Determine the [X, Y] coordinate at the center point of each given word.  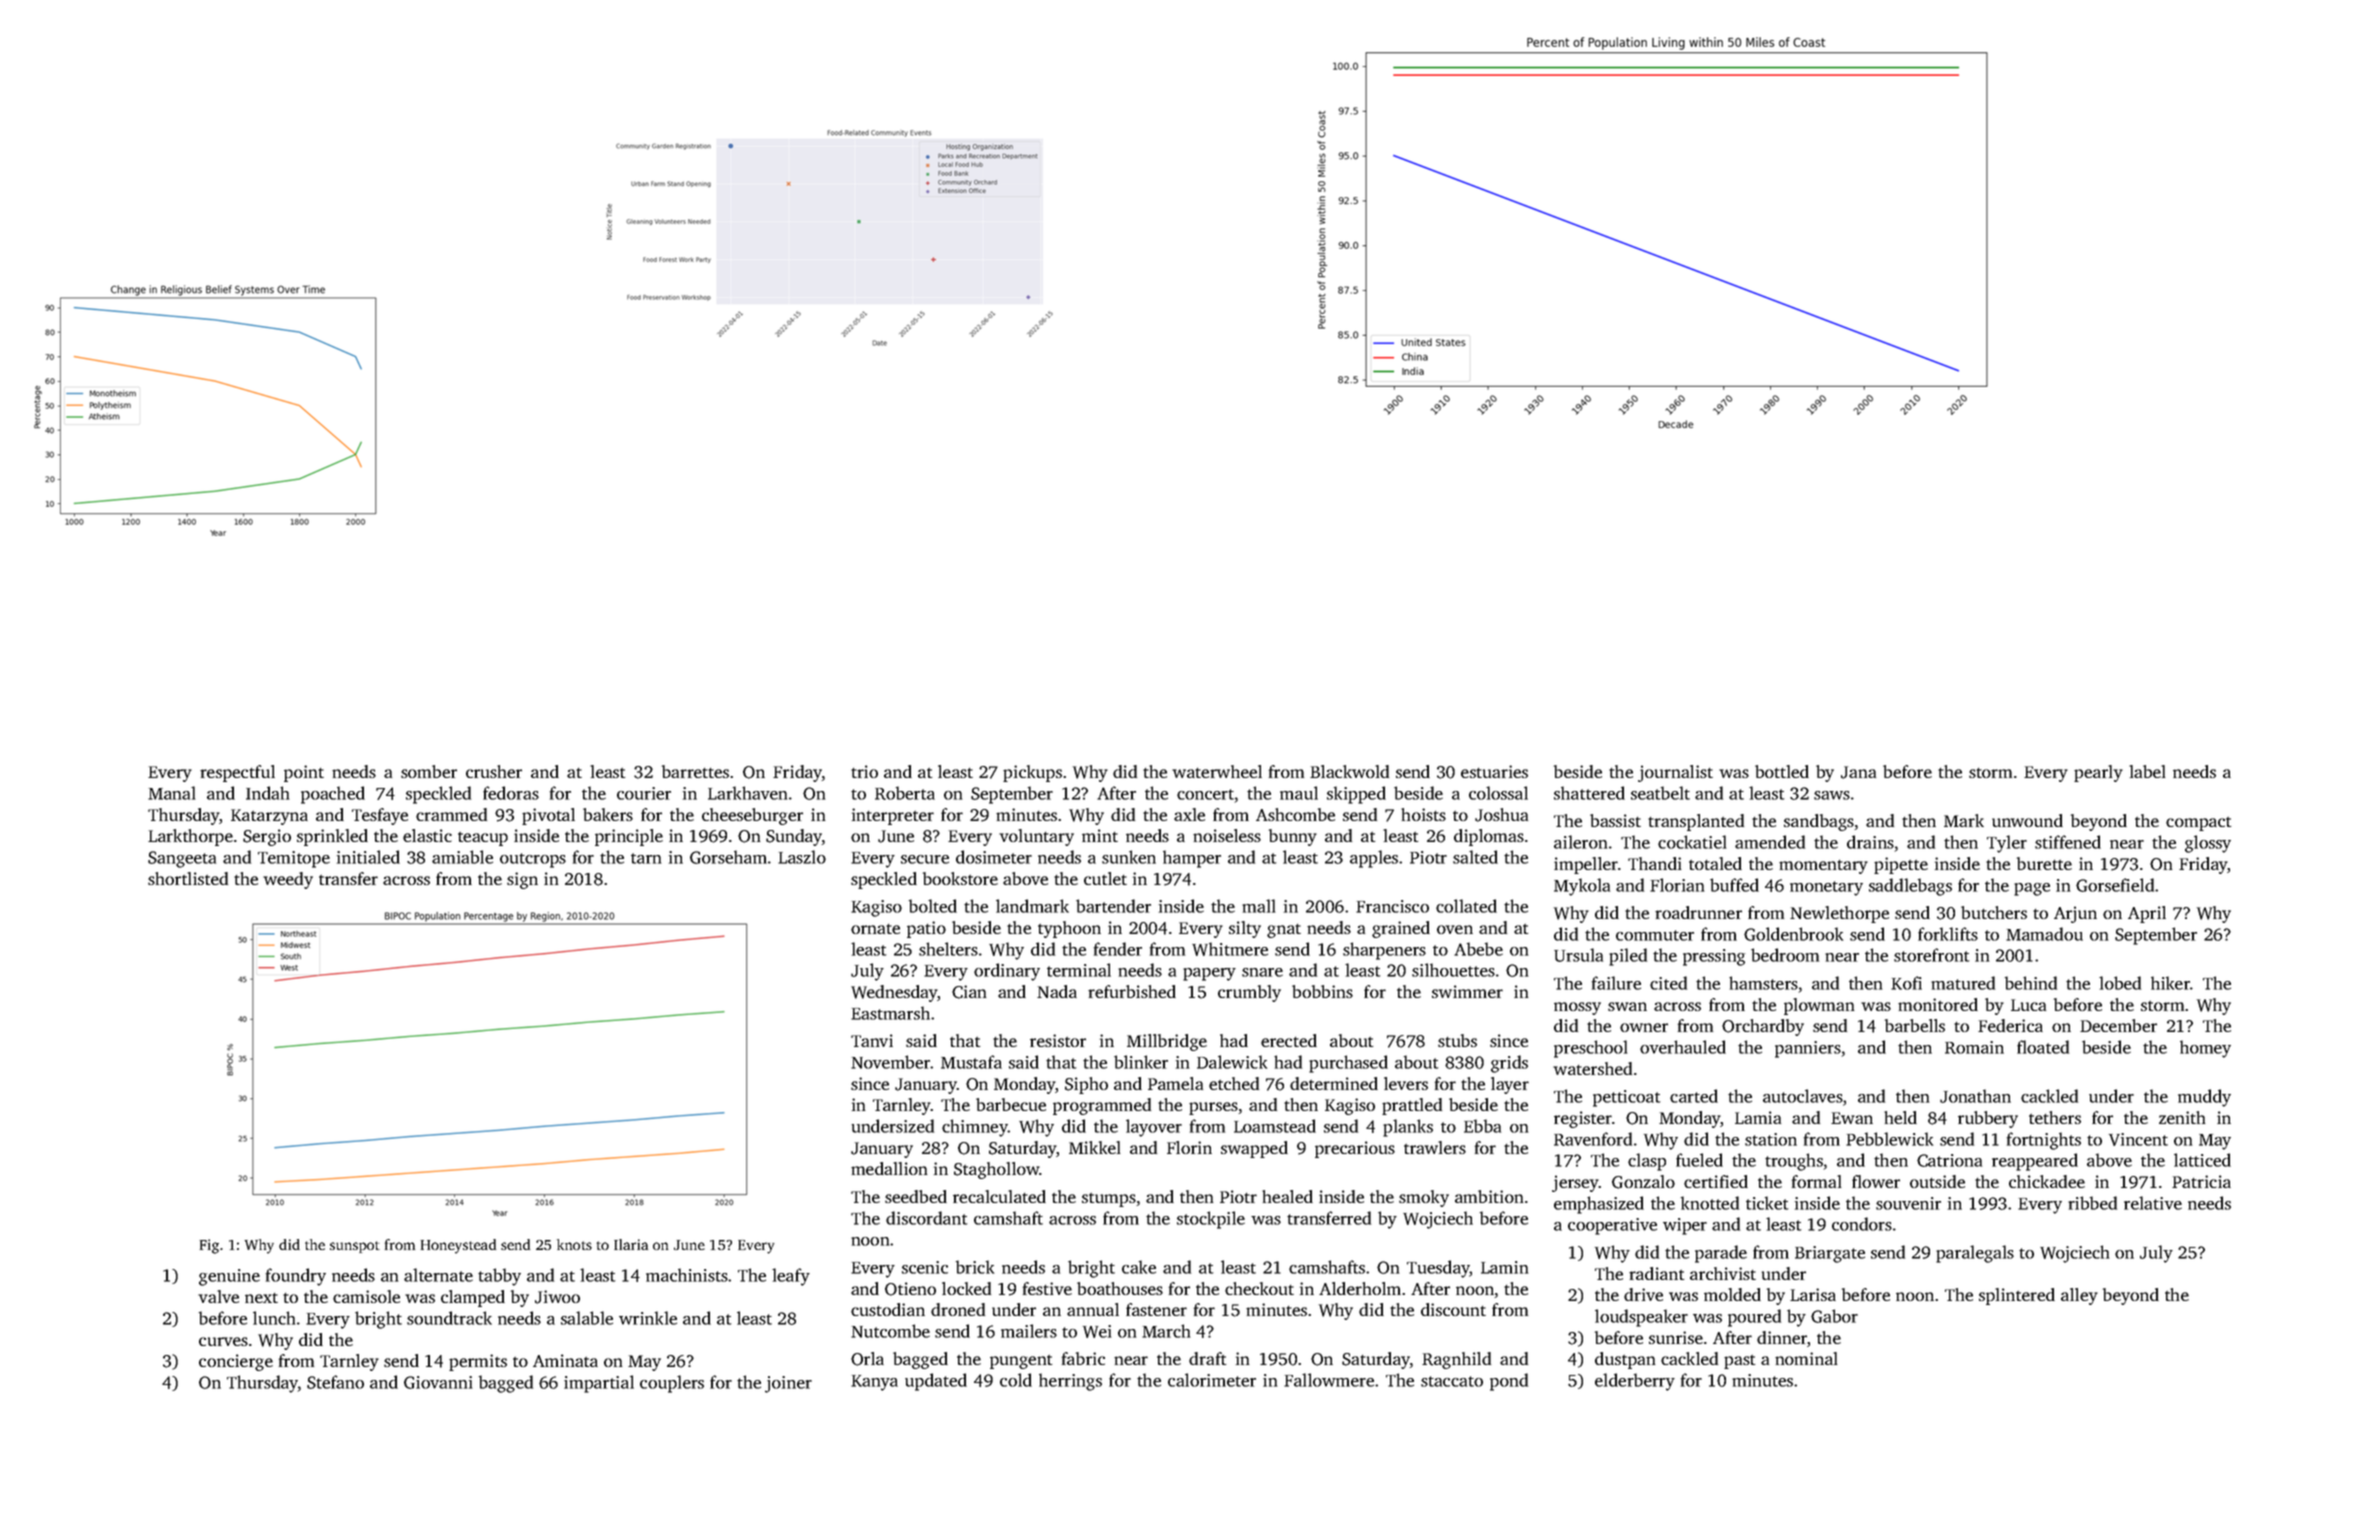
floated [2043, 1047]
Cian [969, 992]
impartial [599, 1384]
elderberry [1635, 1382]
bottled [1782, 771]
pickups [1032, 773]
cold [1016, 1380]
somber [429, 771]
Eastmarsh [890, 1013]
